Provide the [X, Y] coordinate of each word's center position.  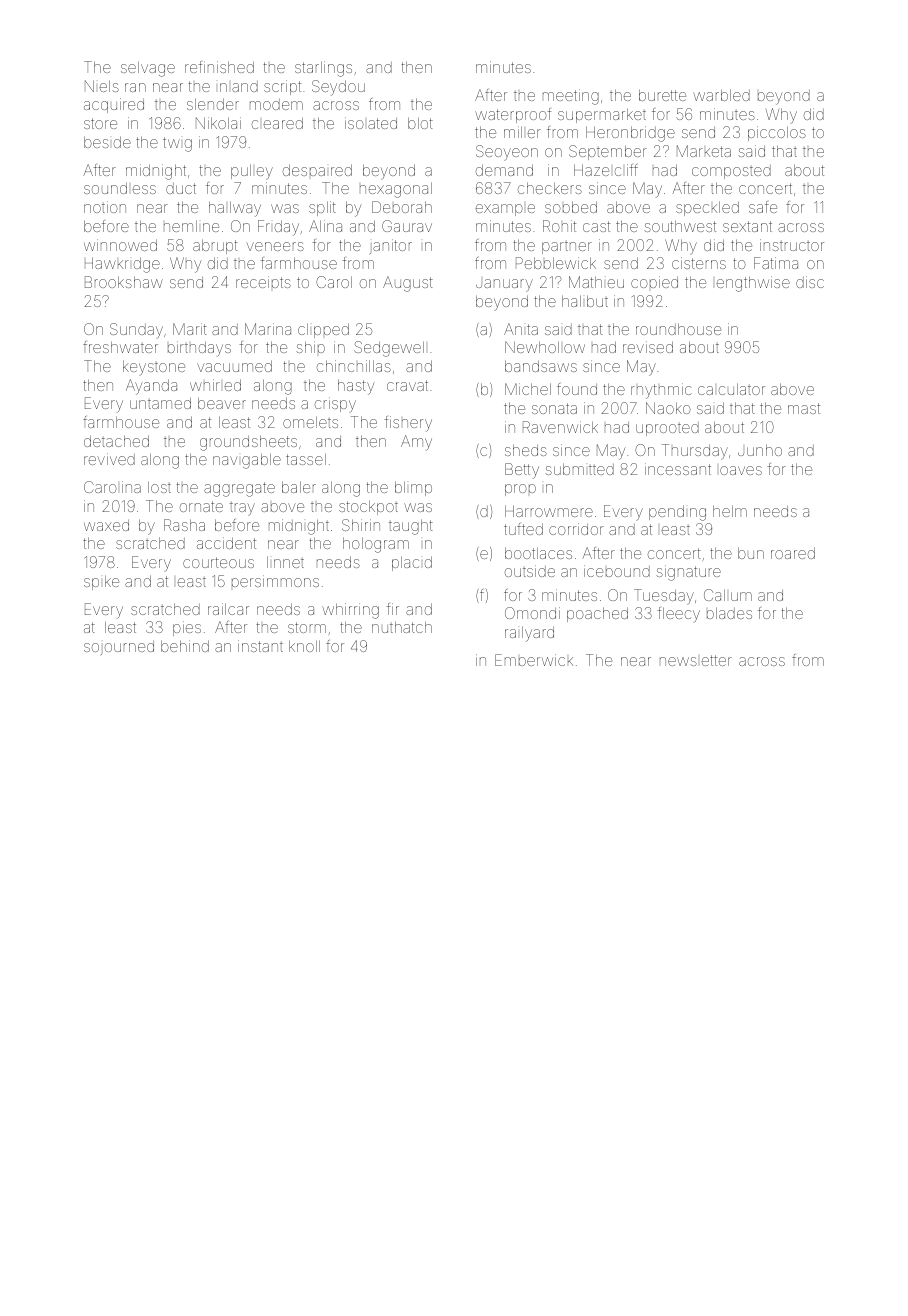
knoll [304, 646]
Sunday [136, 330]
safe [763, 207]
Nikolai [218, 123]
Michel [528, 389]
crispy [335, 404]
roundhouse [678, 329]
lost [159, 487]
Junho [760, 450]
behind [185, 646]
